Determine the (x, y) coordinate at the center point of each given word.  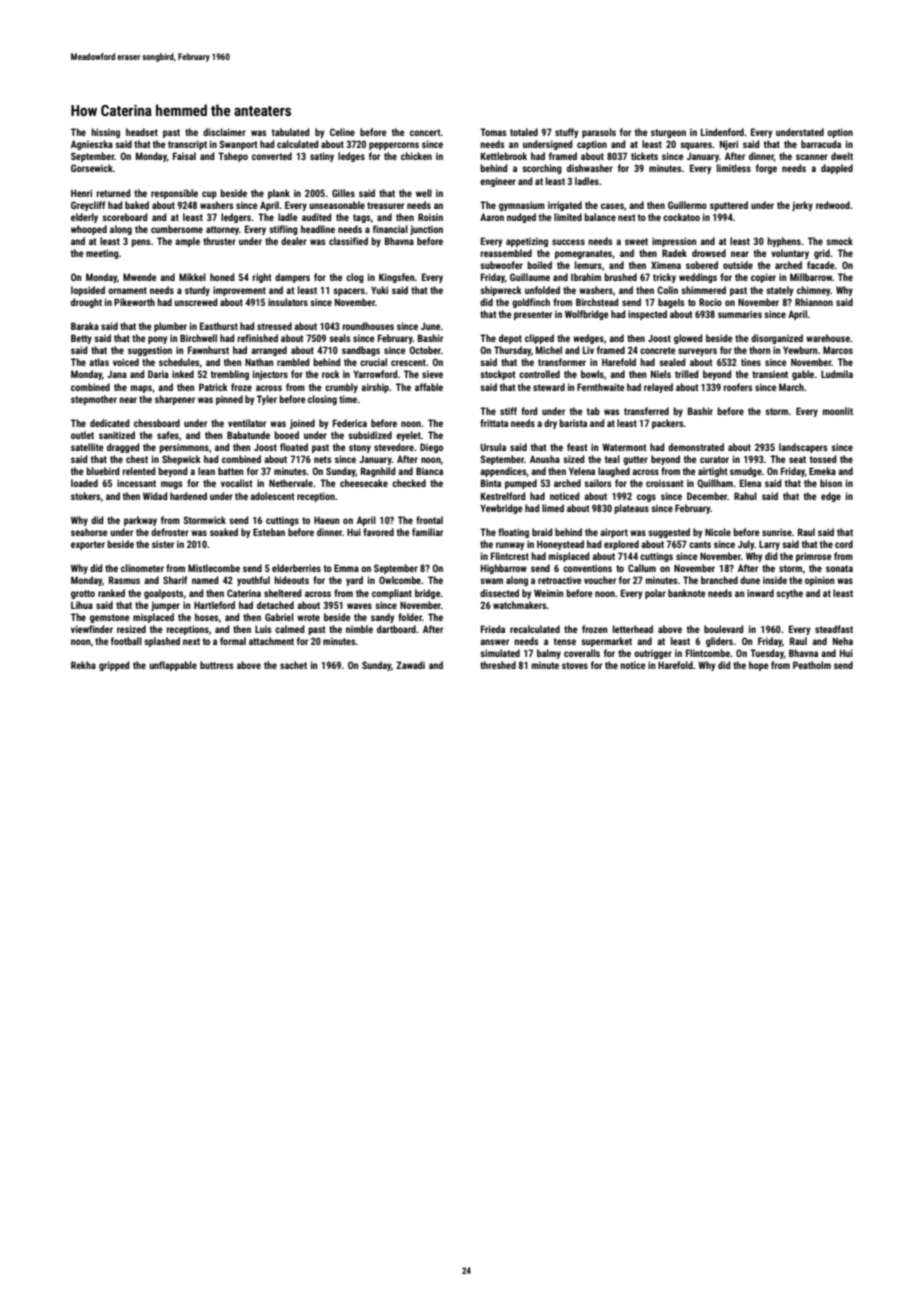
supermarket (606, 642)
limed (553, 508)
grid (822, 254)
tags (362, 218)
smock (839, 241)
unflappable (173, 666)
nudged (521, 218)
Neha (843, 641)
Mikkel (192, 277)
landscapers (803, 448)
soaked (224, 532)
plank (279, 194)
